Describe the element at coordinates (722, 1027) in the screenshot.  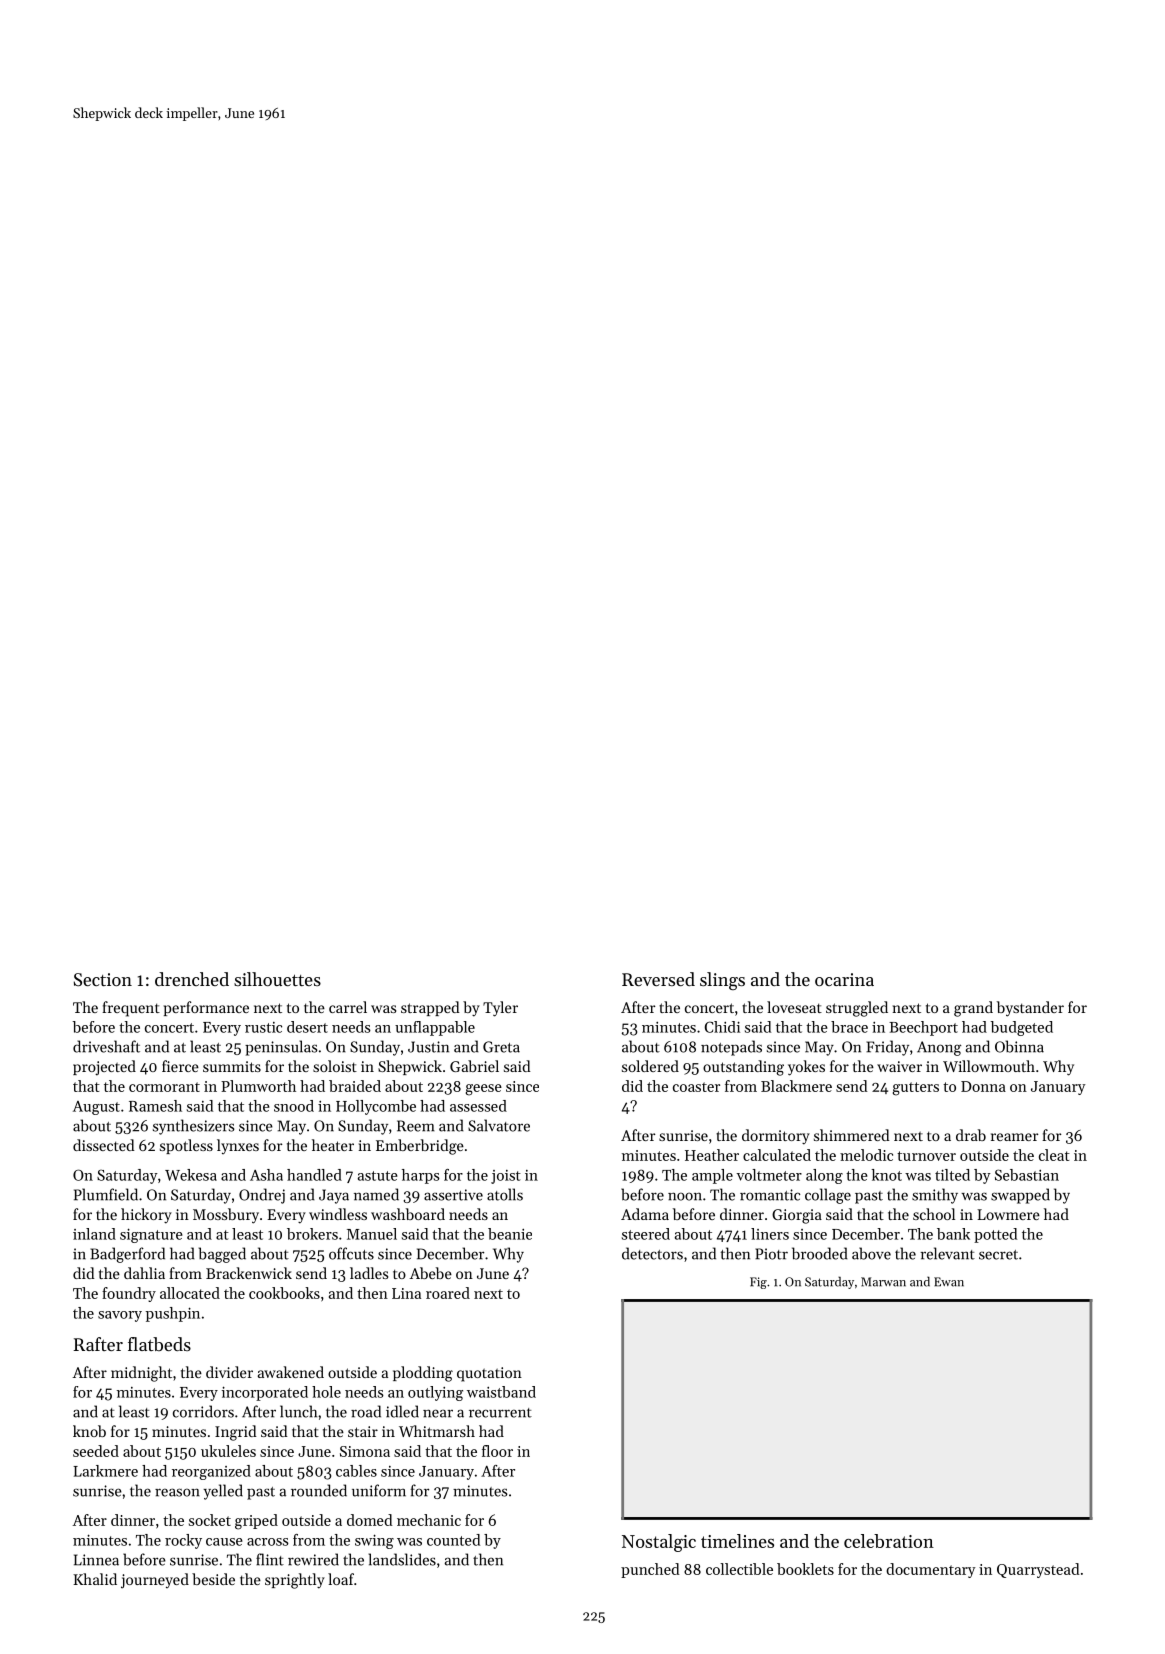
I see `Chidi` at that location.
